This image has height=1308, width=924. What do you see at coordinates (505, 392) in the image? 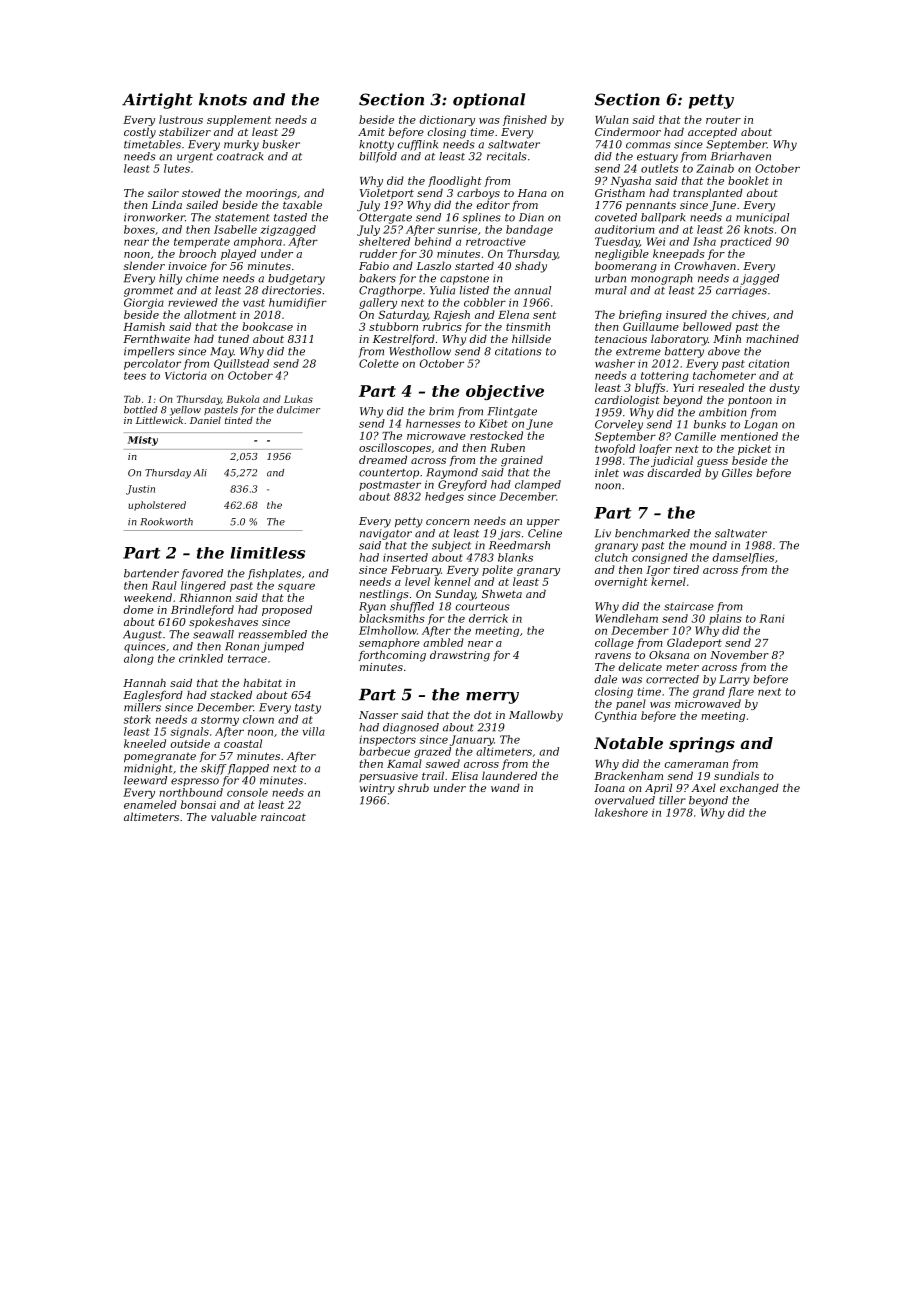
I see `objective` at bounding box center [505, 392].
